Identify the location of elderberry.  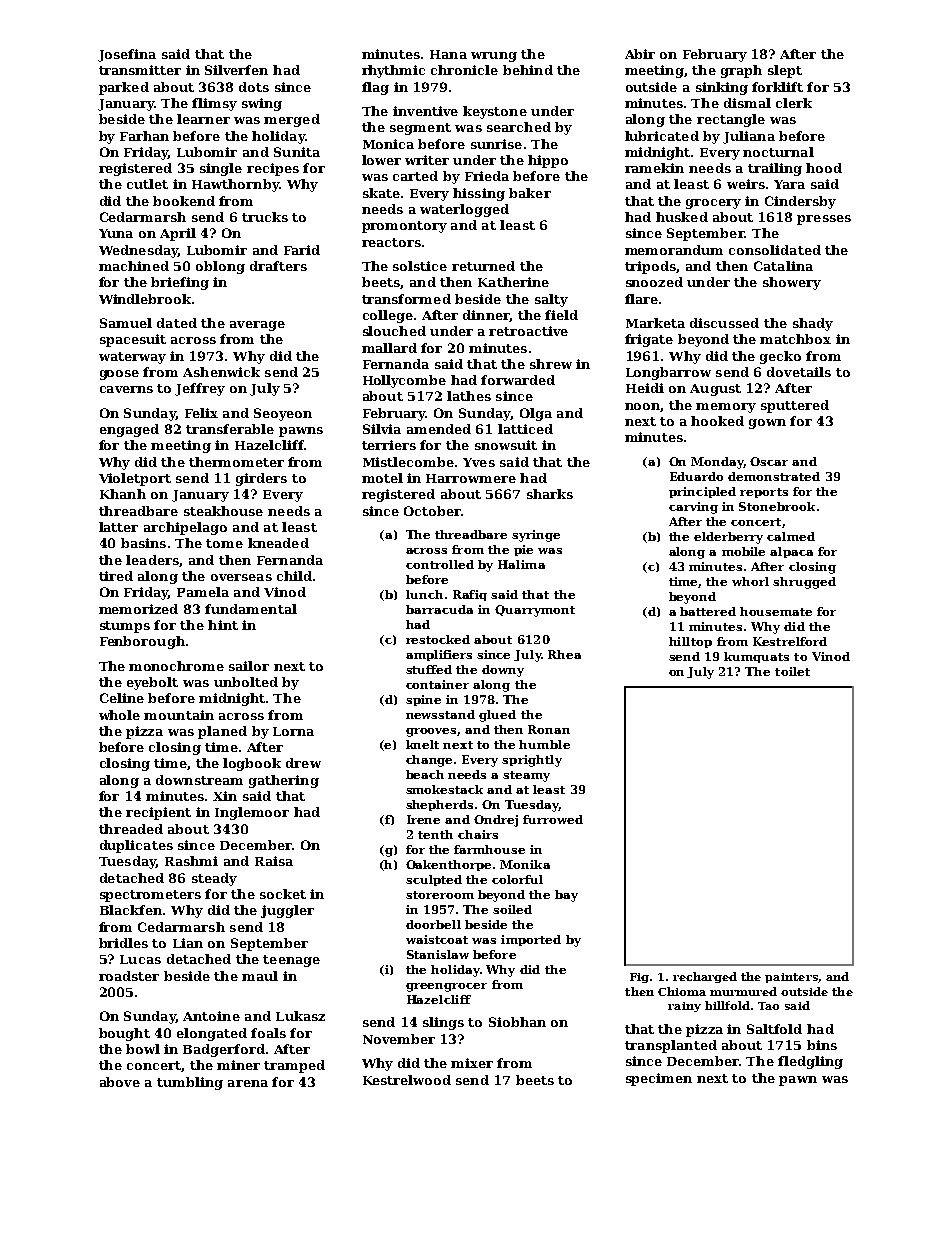
(728, 538).
